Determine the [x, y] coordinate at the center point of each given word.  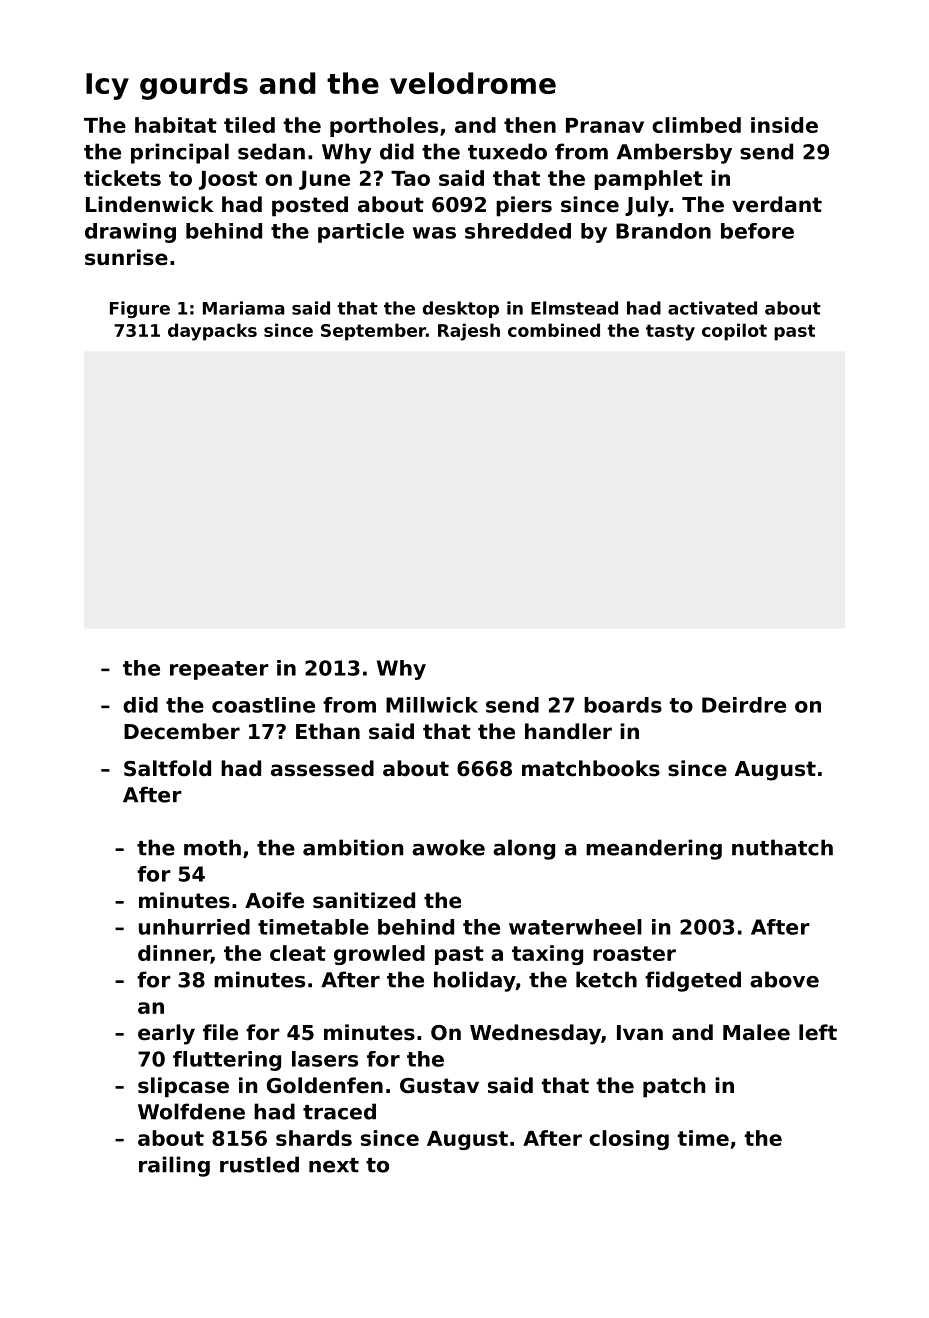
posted [310, 206]
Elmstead [574, 308]
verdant [777, 204]
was [434, 233]
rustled [259, 1164]
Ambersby [674, 153]
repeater [219, 670]
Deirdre [744, 705]
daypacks [212, 332]
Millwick [432, 705]
